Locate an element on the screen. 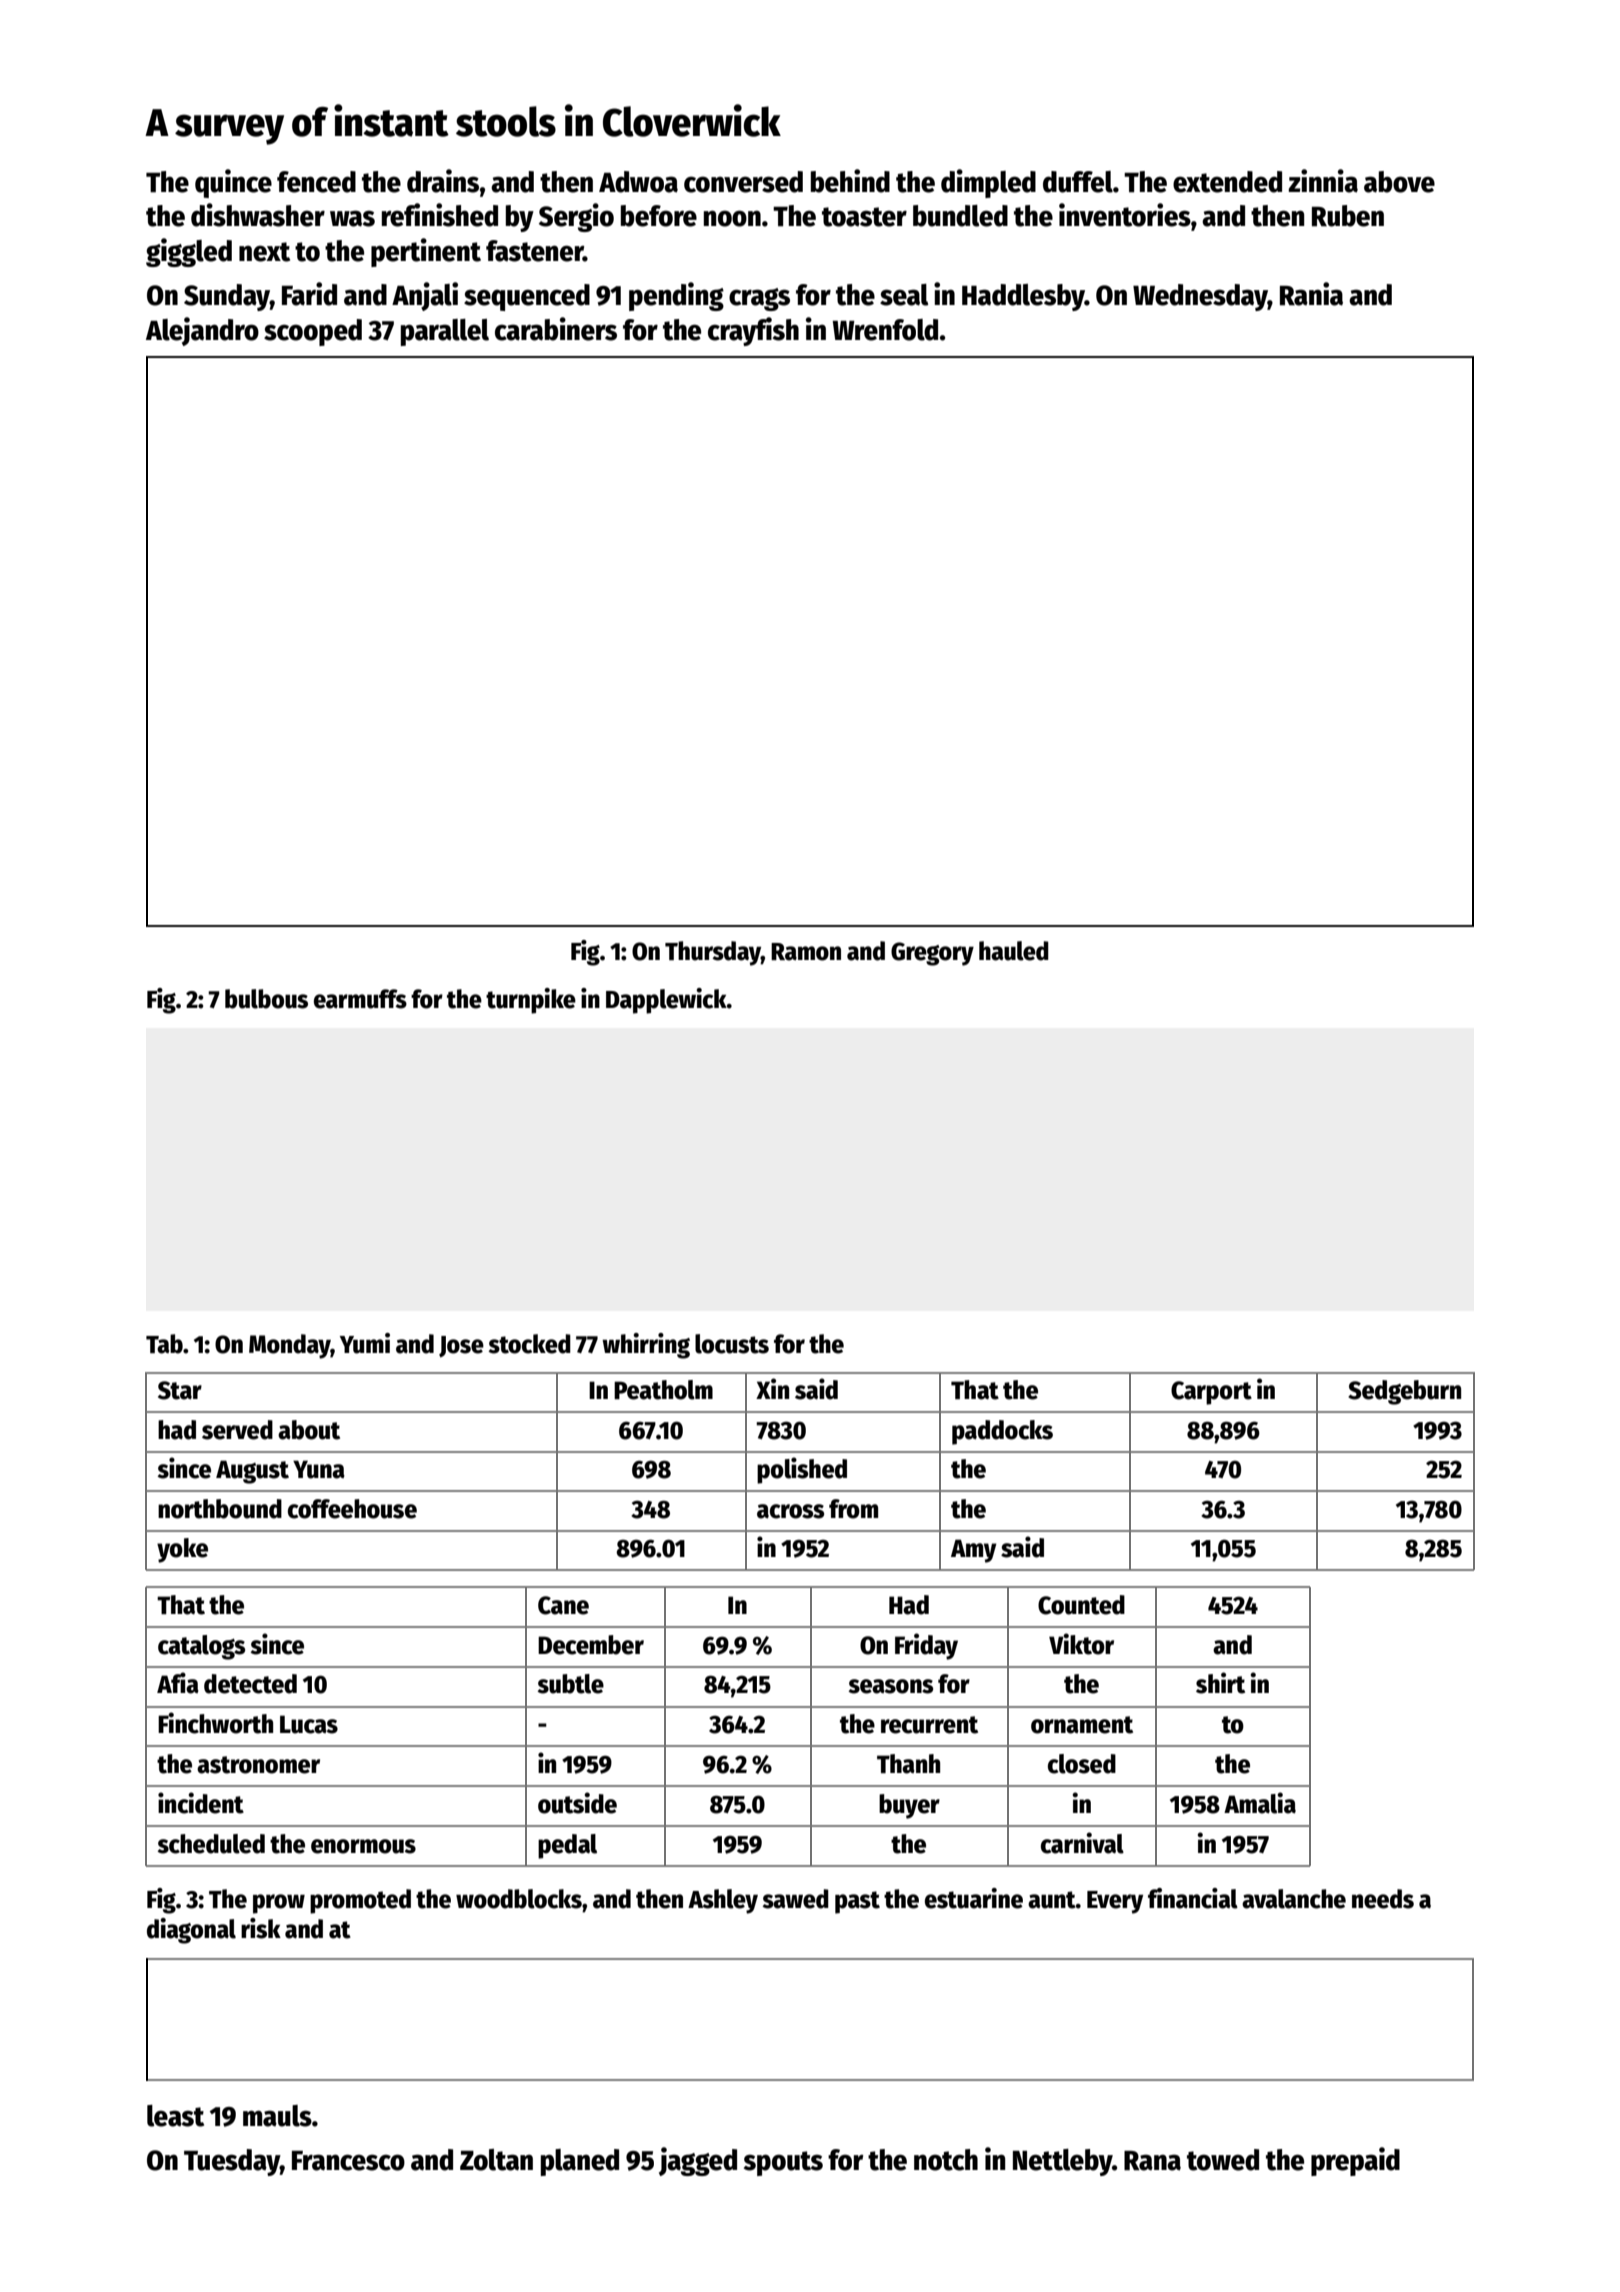  Alejandro is located at coordinates (202, 331).
